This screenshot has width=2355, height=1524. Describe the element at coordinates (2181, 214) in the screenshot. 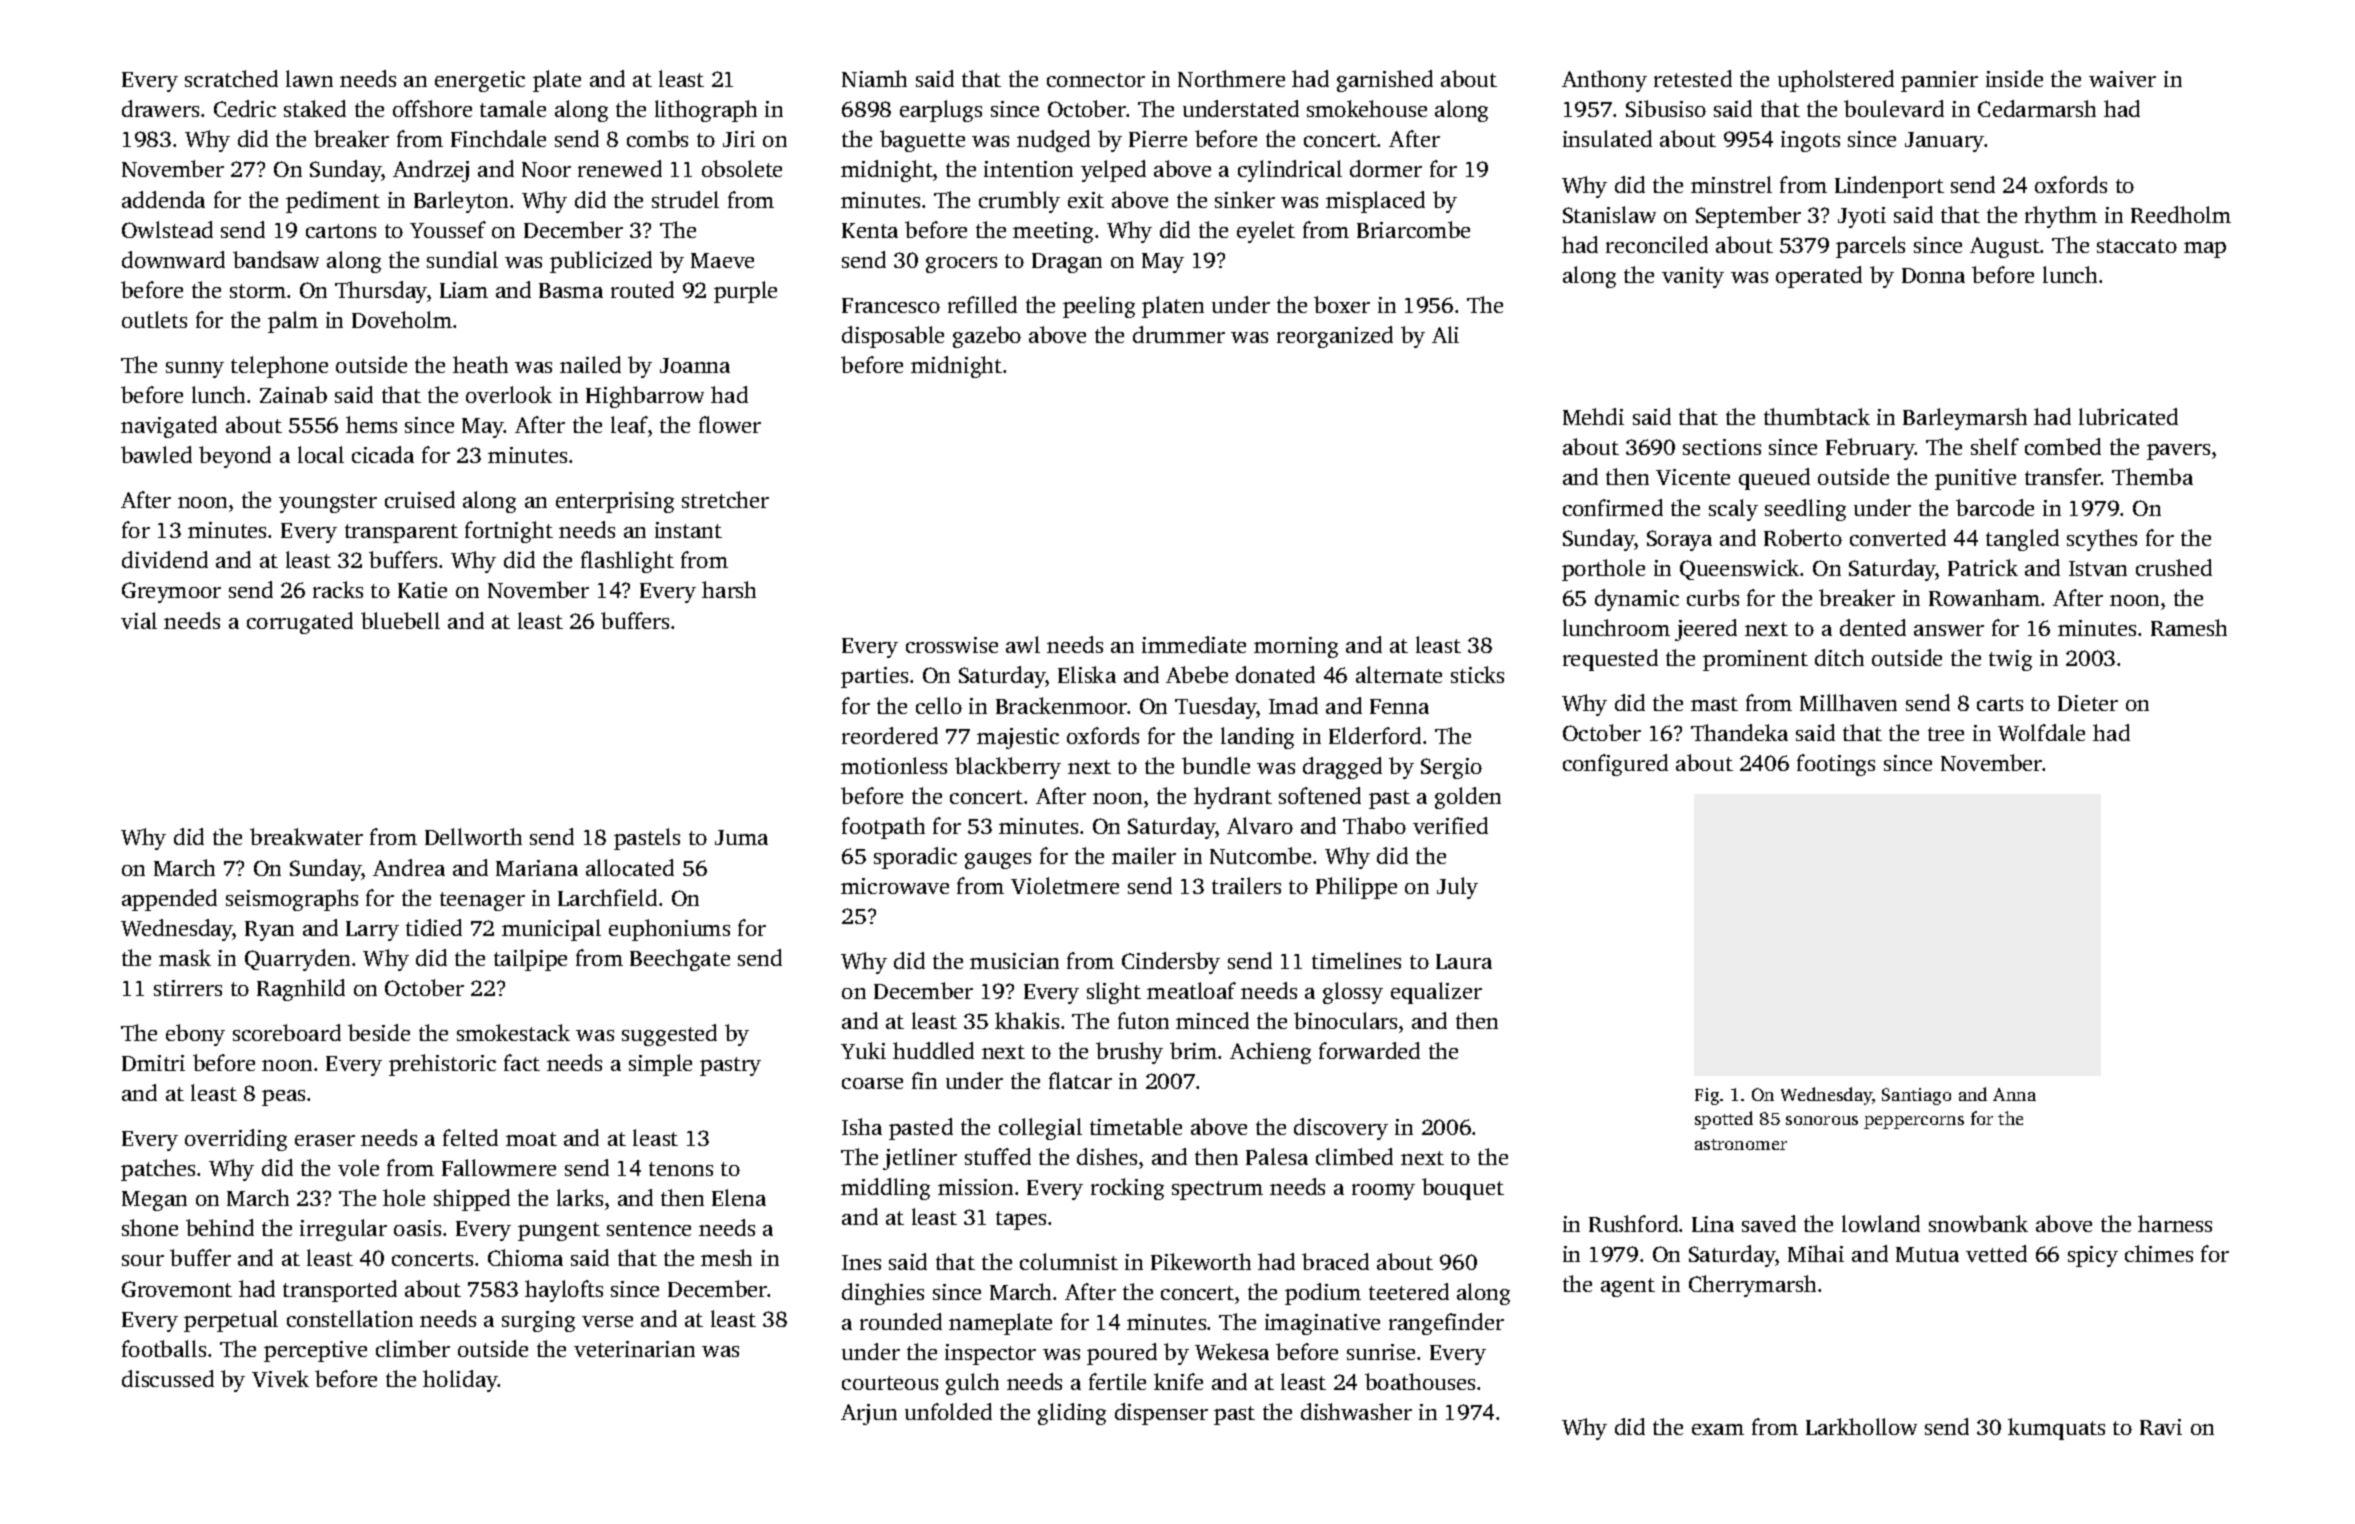

I see `Reedholm` at that location.
